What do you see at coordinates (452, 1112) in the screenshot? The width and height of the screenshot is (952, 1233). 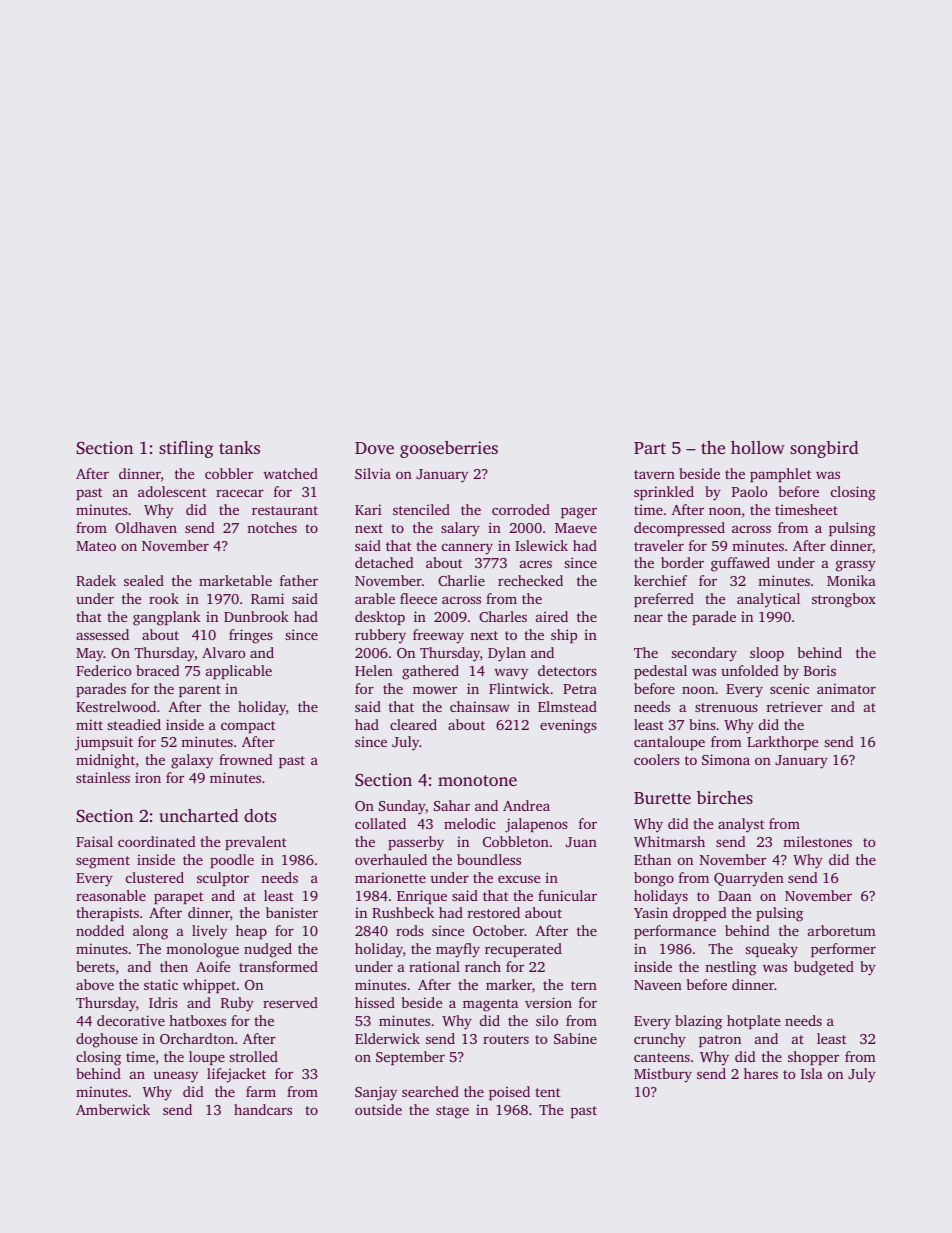 I see `stage` at bounding box center [452, 1112].
